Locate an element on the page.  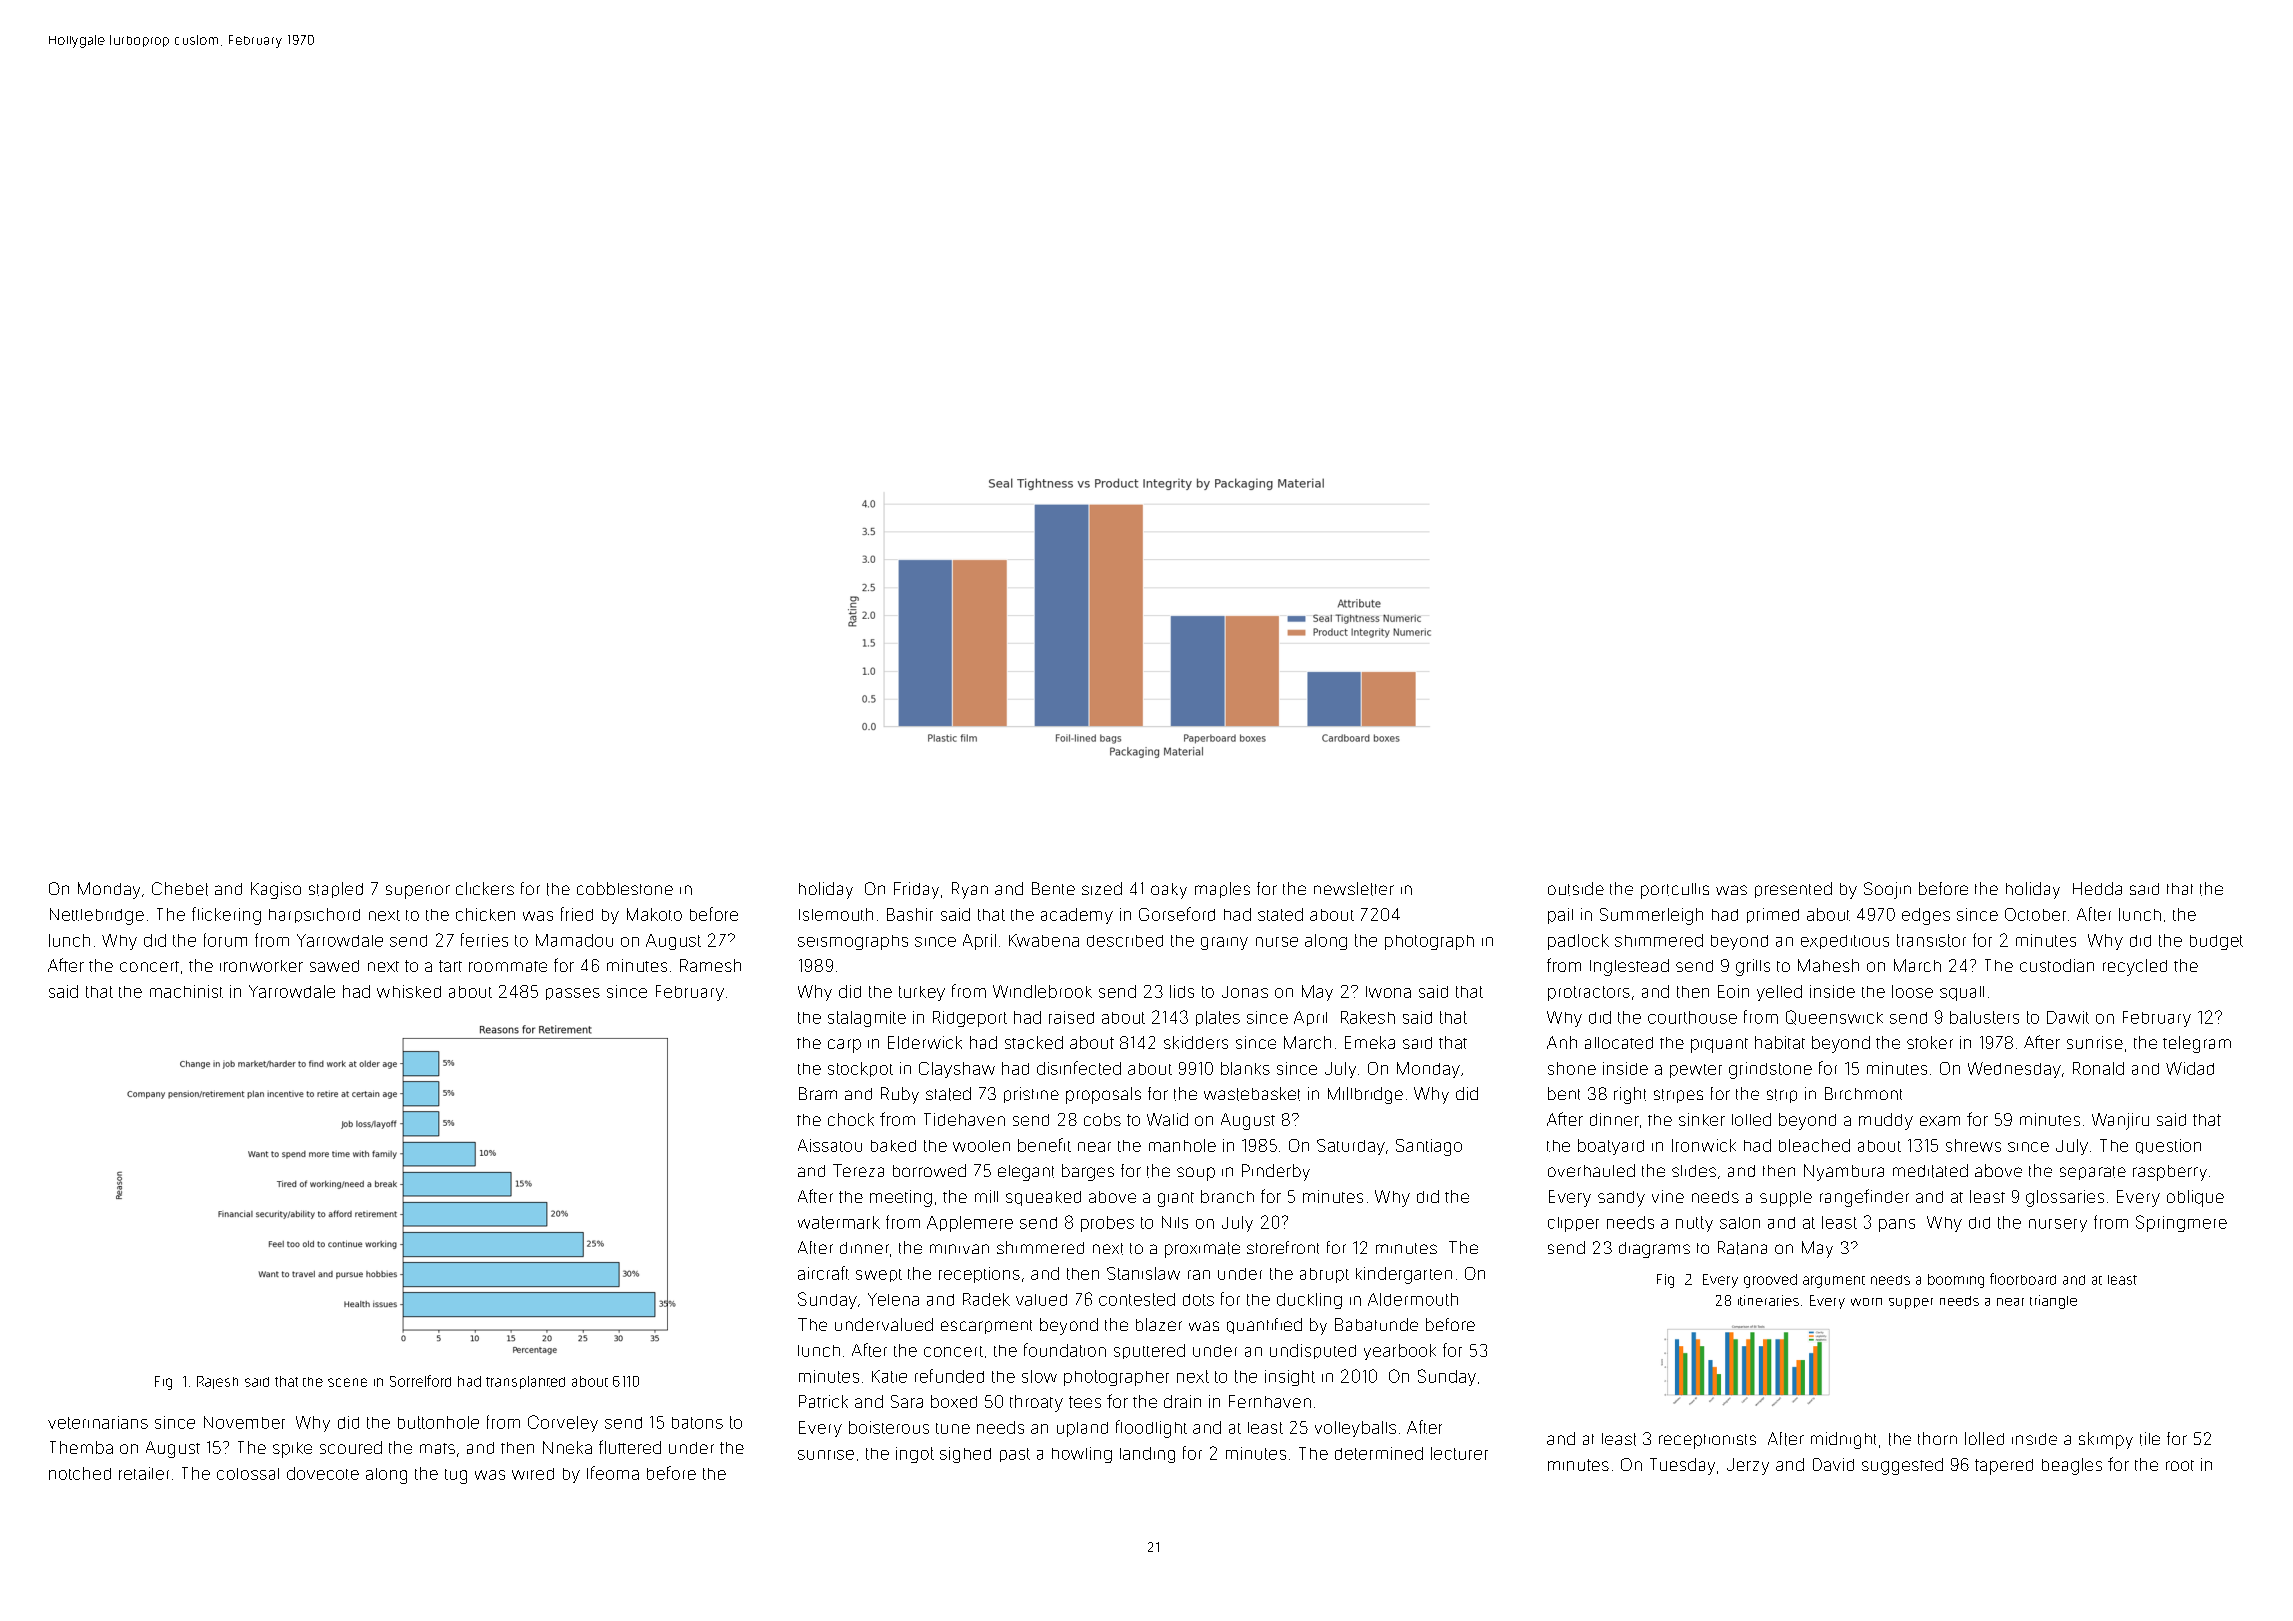
machinist is located at coordinates (186, 991).
